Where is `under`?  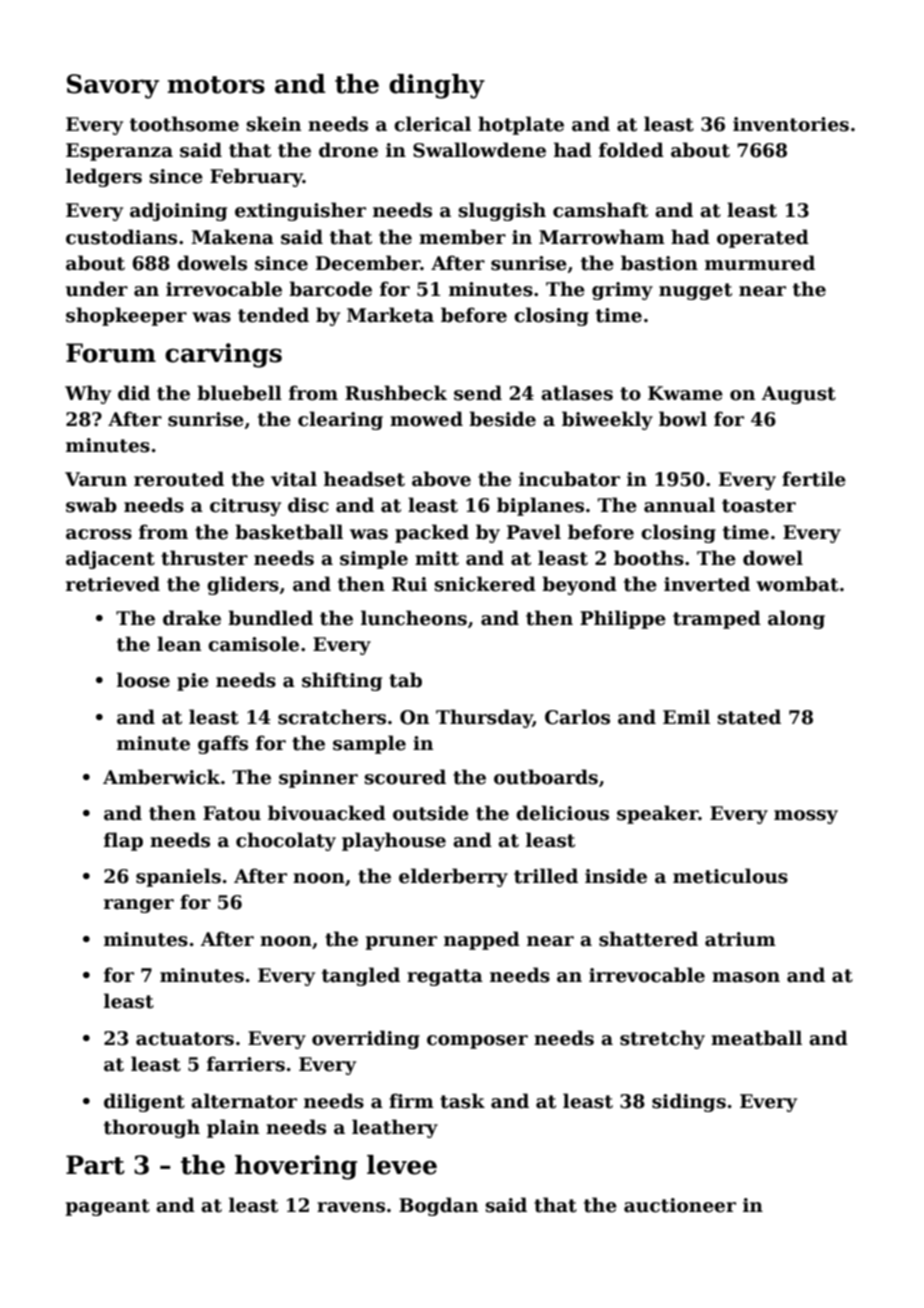
under is located at coordinates (97, 289).
